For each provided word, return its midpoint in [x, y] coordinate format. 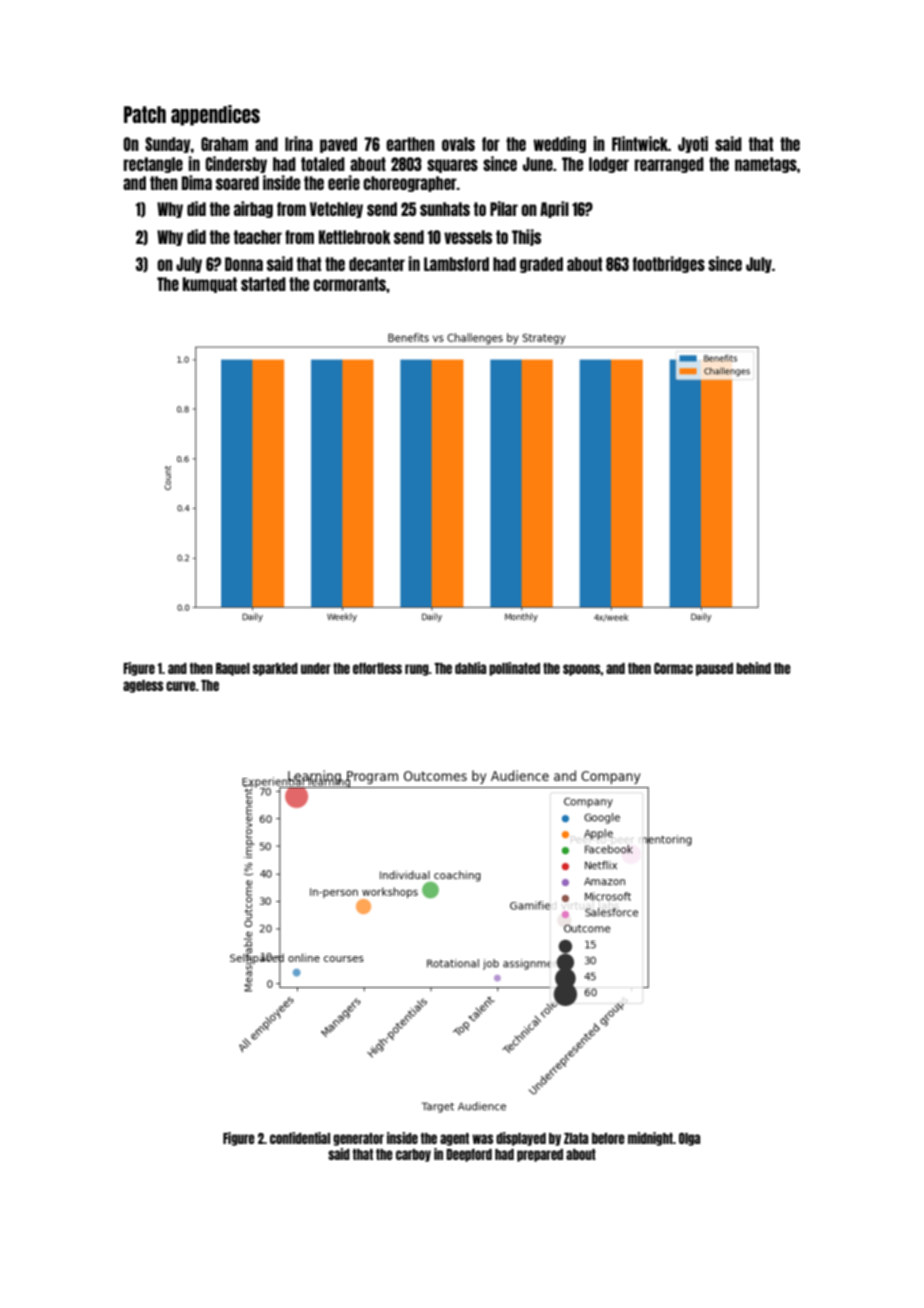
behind [753, 668]
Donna [244, 264]
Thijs [526, 237]
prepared [540, 1155]
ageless [143, 686]
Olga [689, 1139]
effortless [377, 668]
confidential [300, 1138]
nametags [766, 165]
